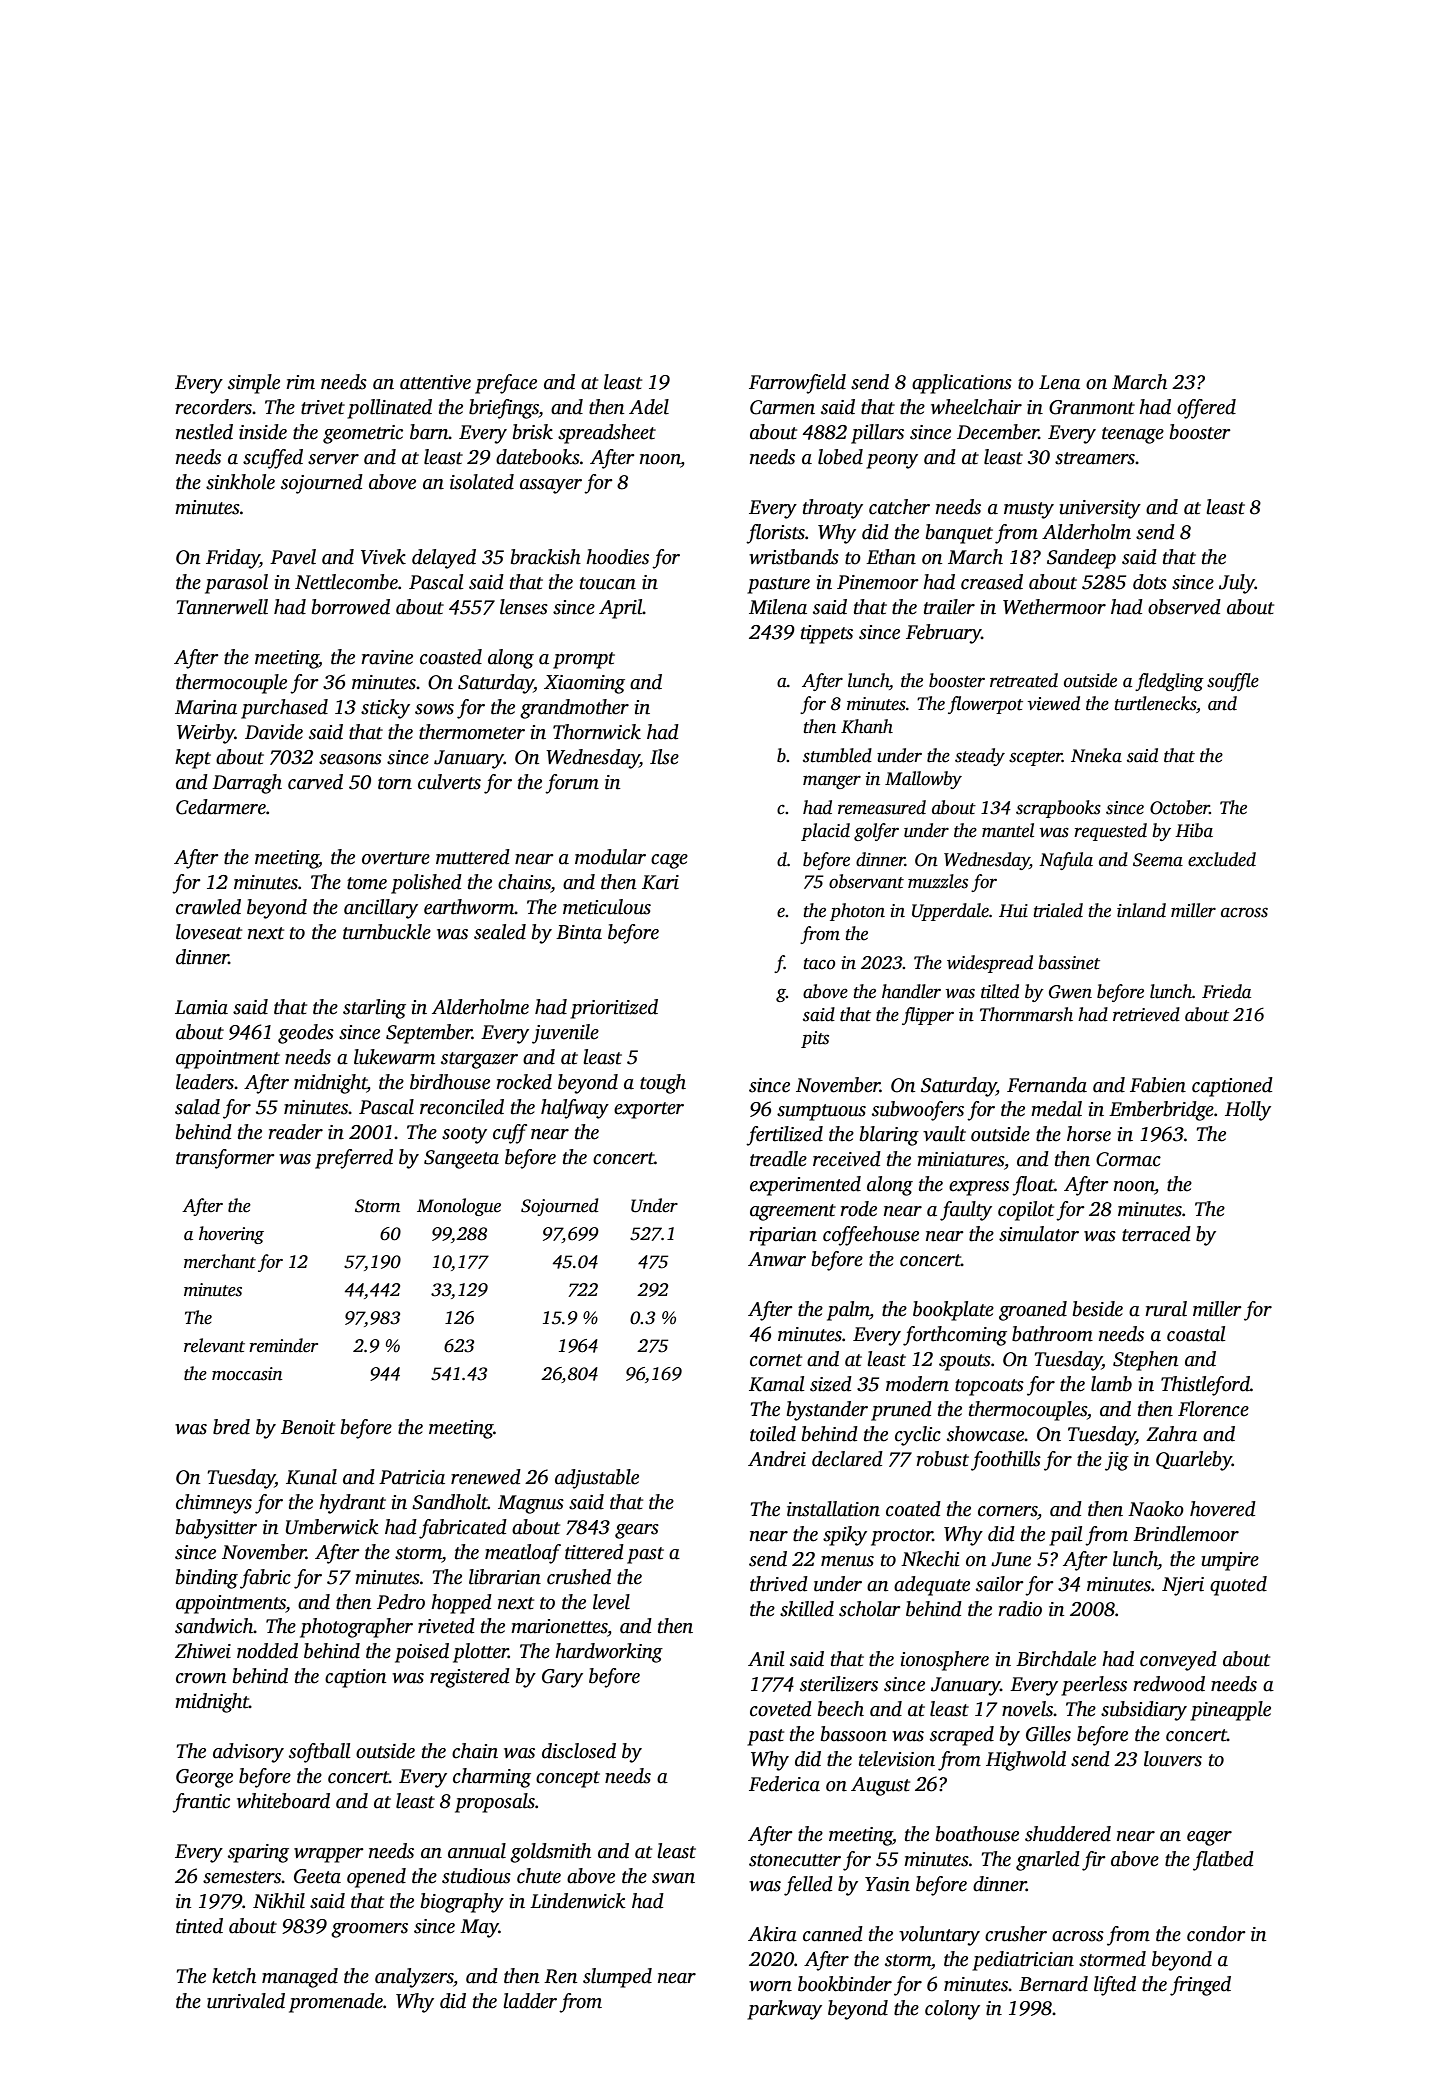 Image resolution: width=1450 pixels, height=2100 pixels. Describe the element at coordinates (1158, 860) in the page. I see `Seema` at that location.
